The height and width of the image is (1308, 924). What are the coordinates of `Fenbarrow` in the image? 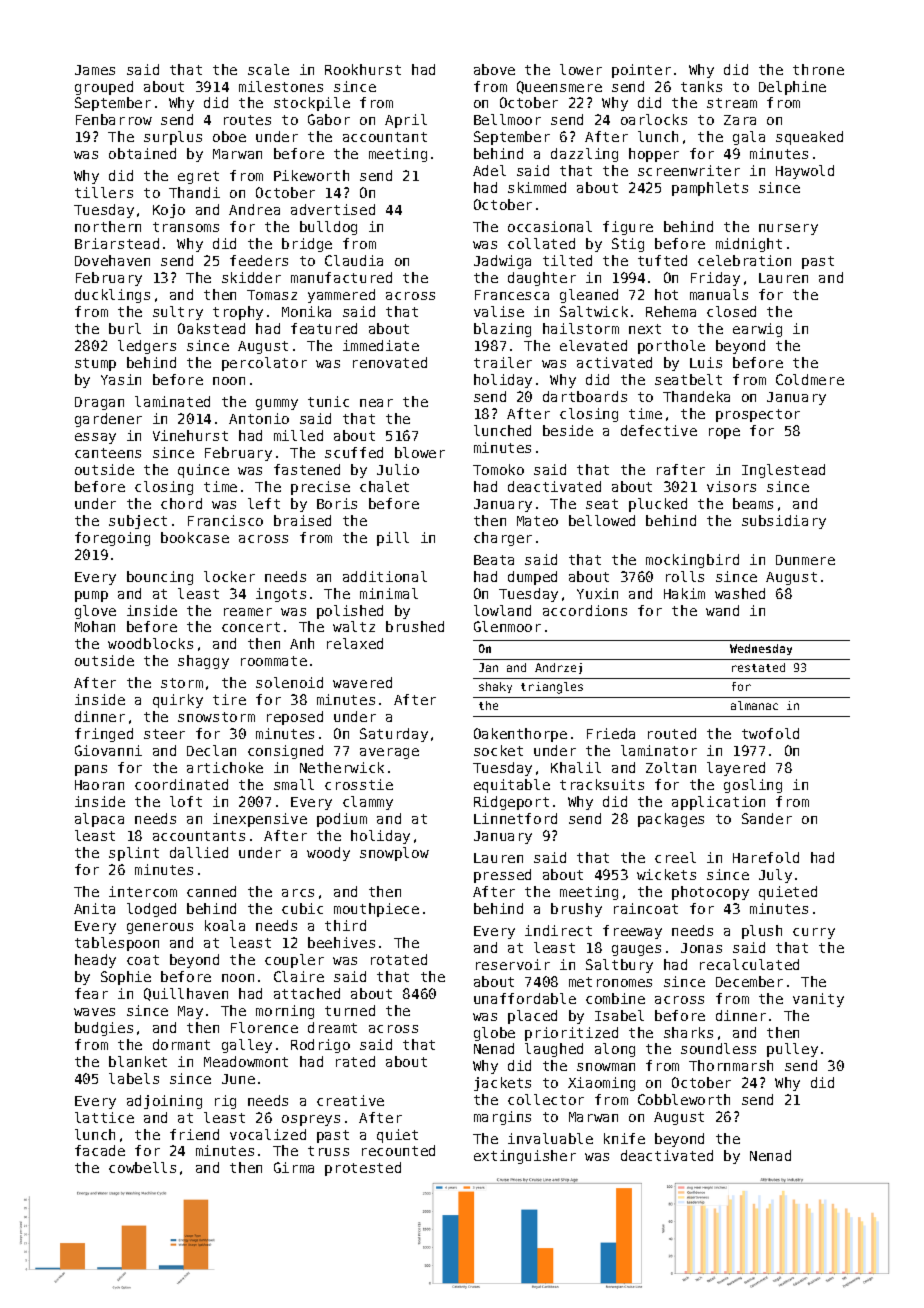 It's located at (114, 119).
